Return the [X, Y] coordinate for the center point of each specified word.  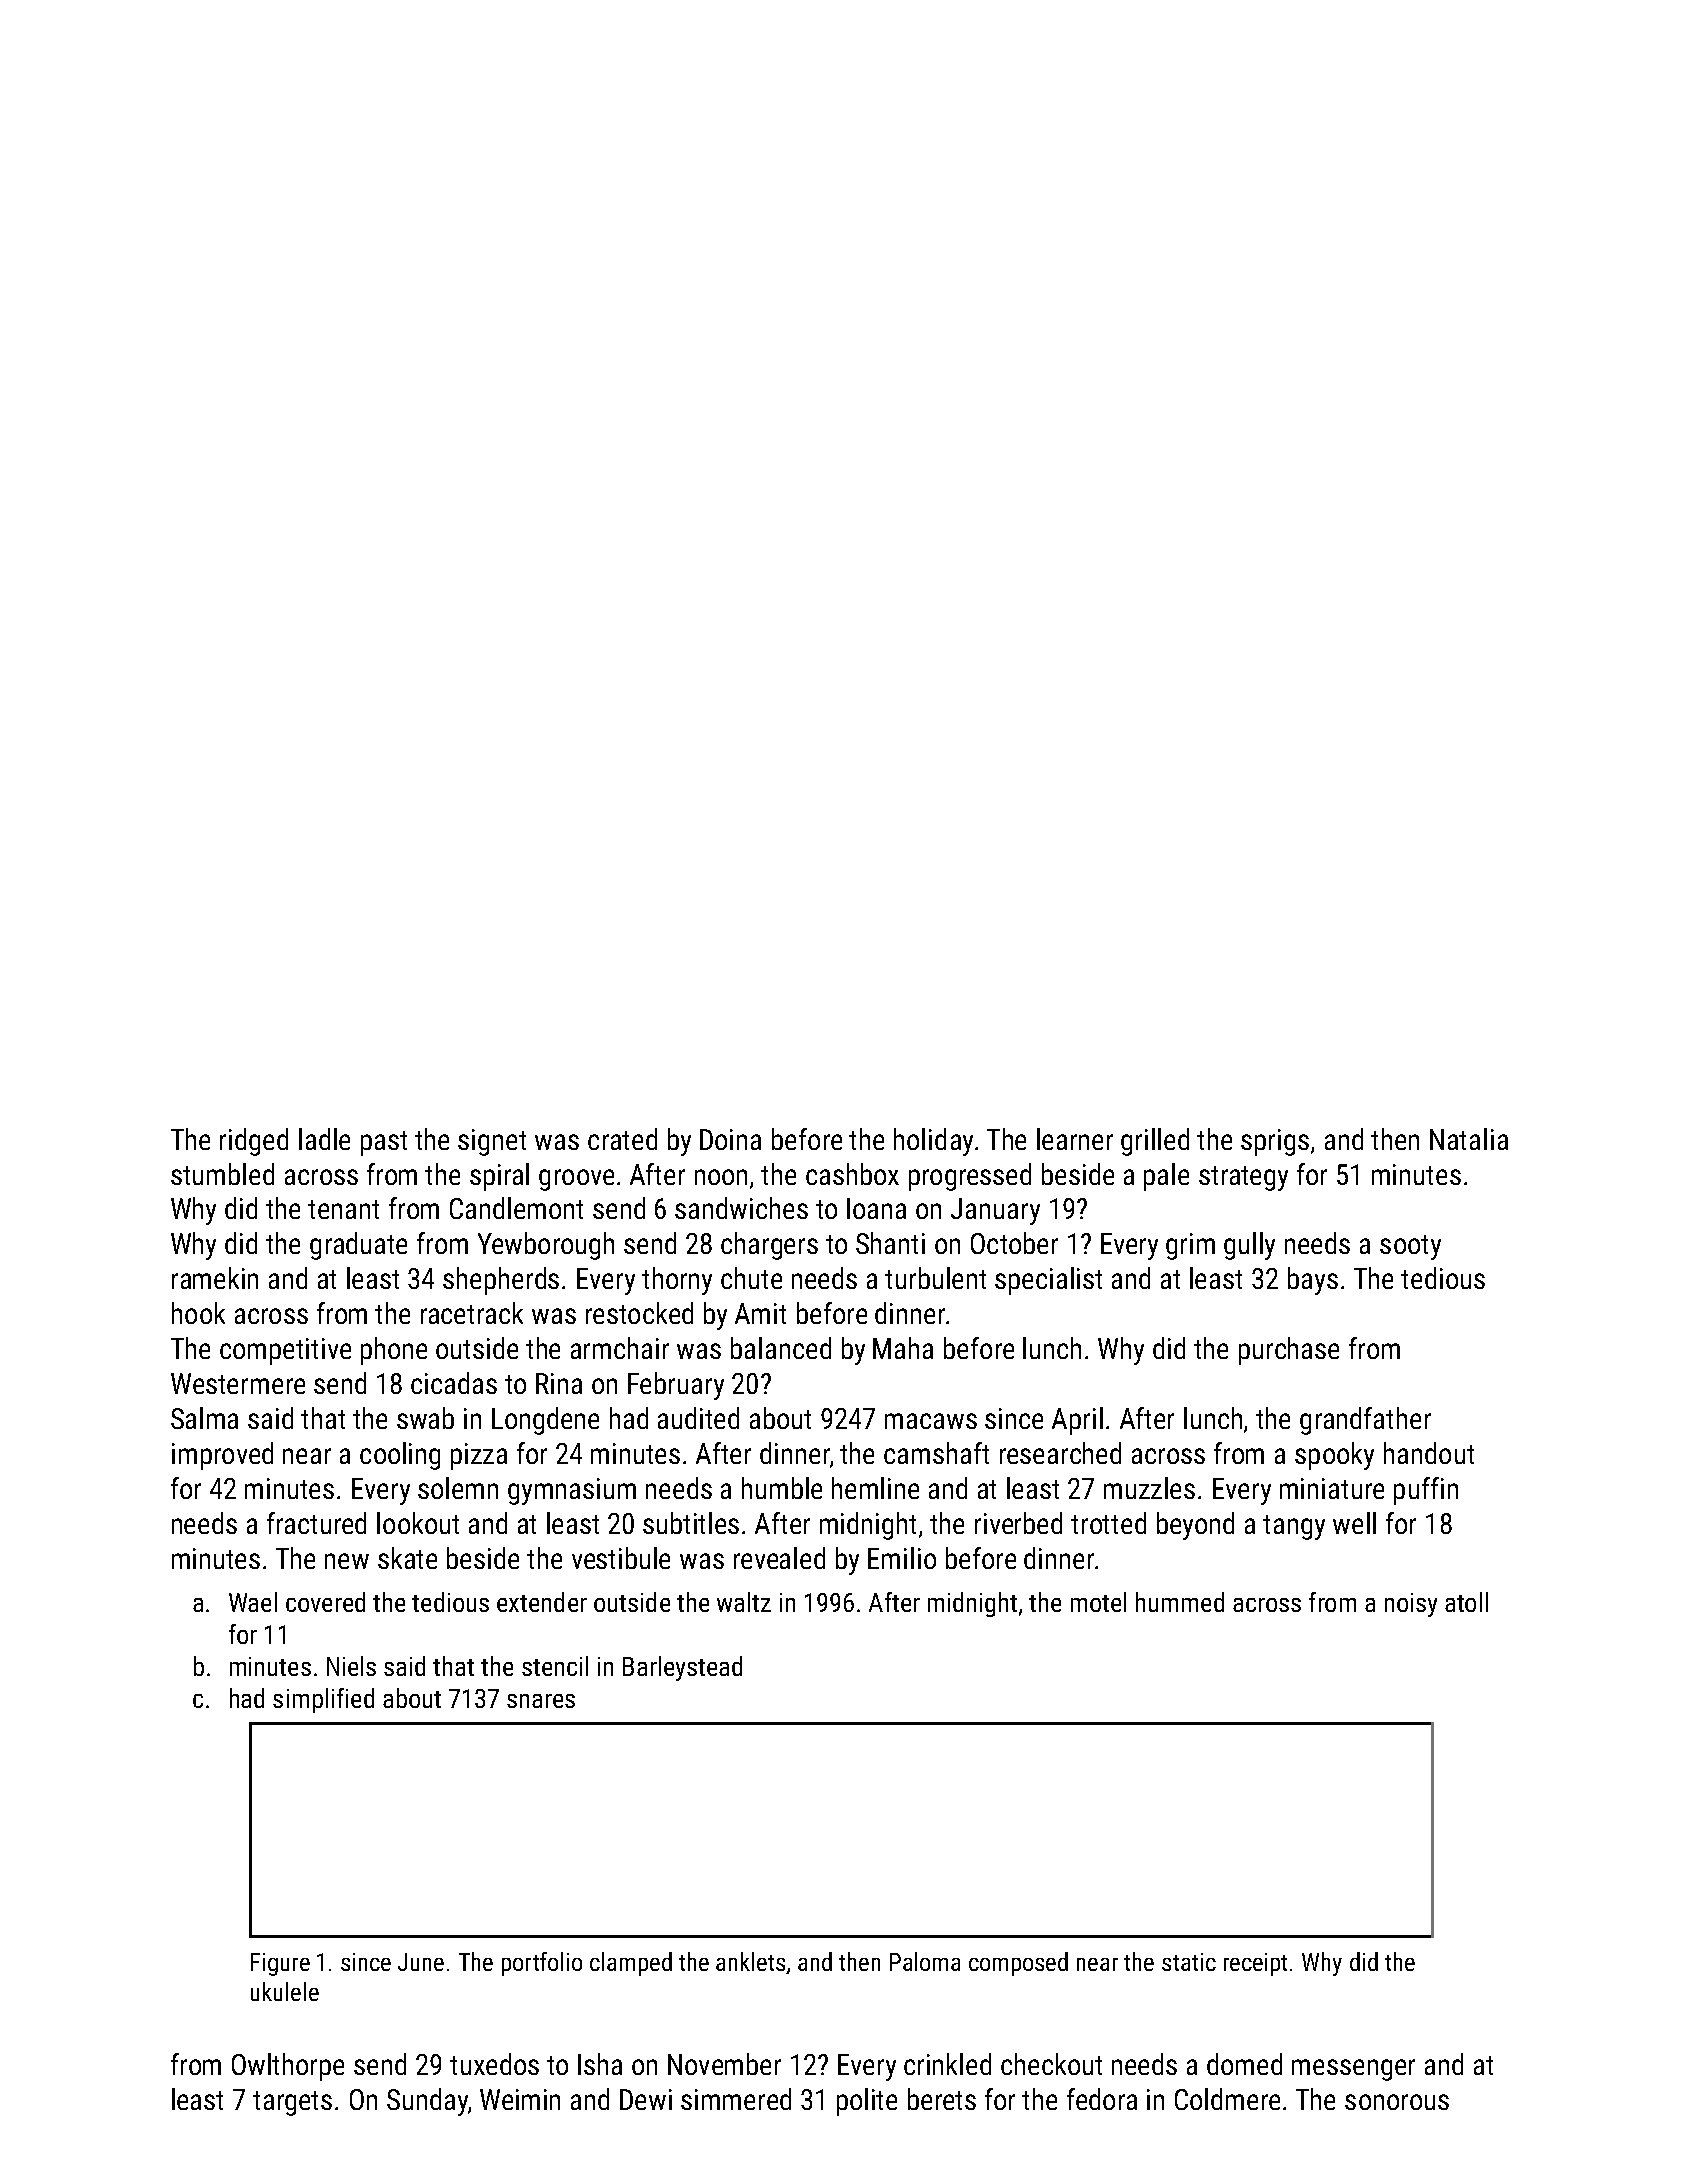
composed [1018, 1964]
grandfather [1365, 1421]
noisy [1411, 1605]
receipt [1255, 1964]
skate [407, 1558]
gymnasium [572, 1491]
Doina [730, 1139]
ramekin [215, 1278]
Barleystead [682, 1668]
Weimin [520, 2099]
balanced [781, 1348]
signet [492, 1142]
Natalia [1469, 1139]
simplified [323, 1700]
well [1354, 1523]
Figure [280, 1964]
